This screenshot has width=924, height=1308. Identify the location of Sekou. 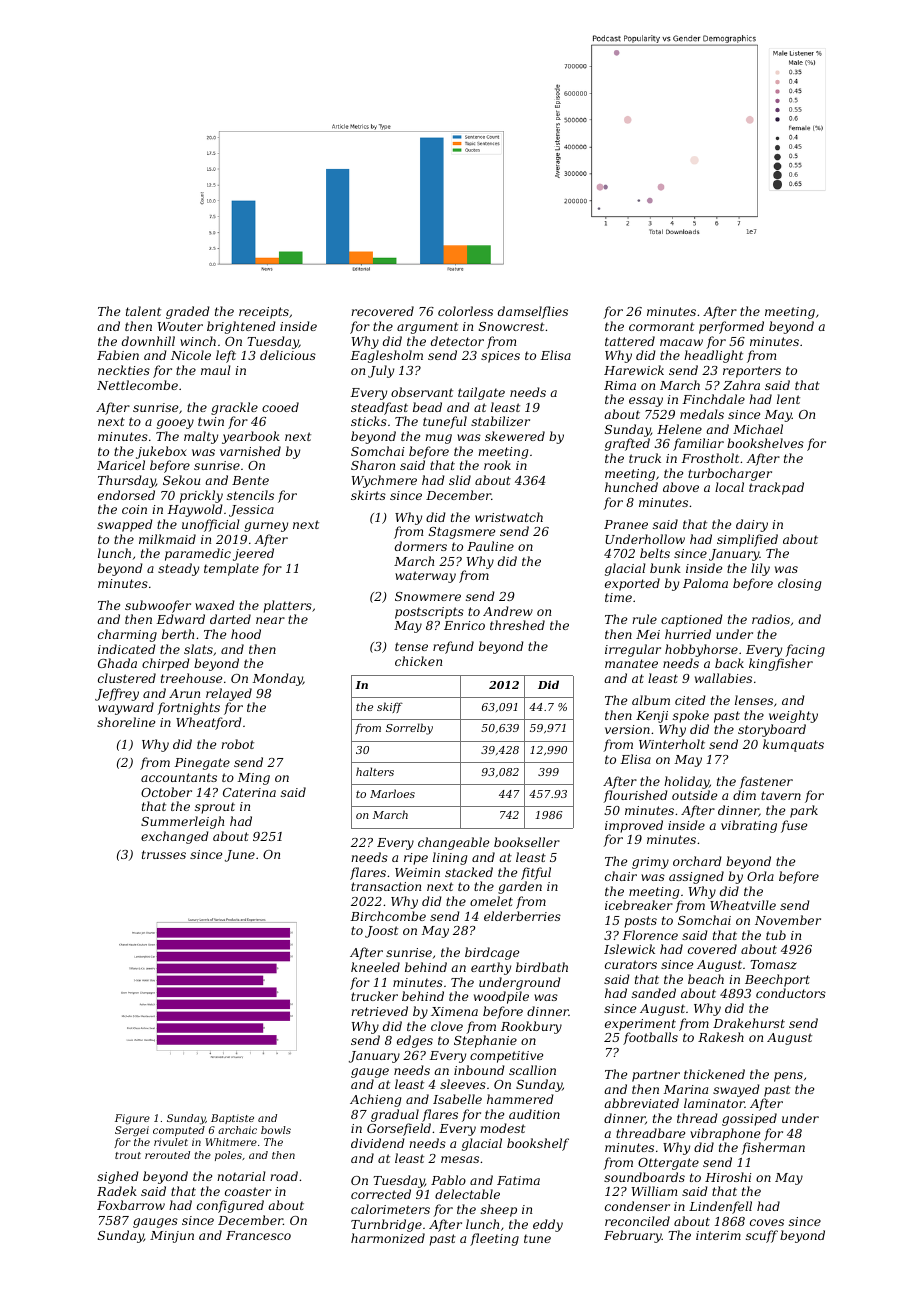
(181, 480).
